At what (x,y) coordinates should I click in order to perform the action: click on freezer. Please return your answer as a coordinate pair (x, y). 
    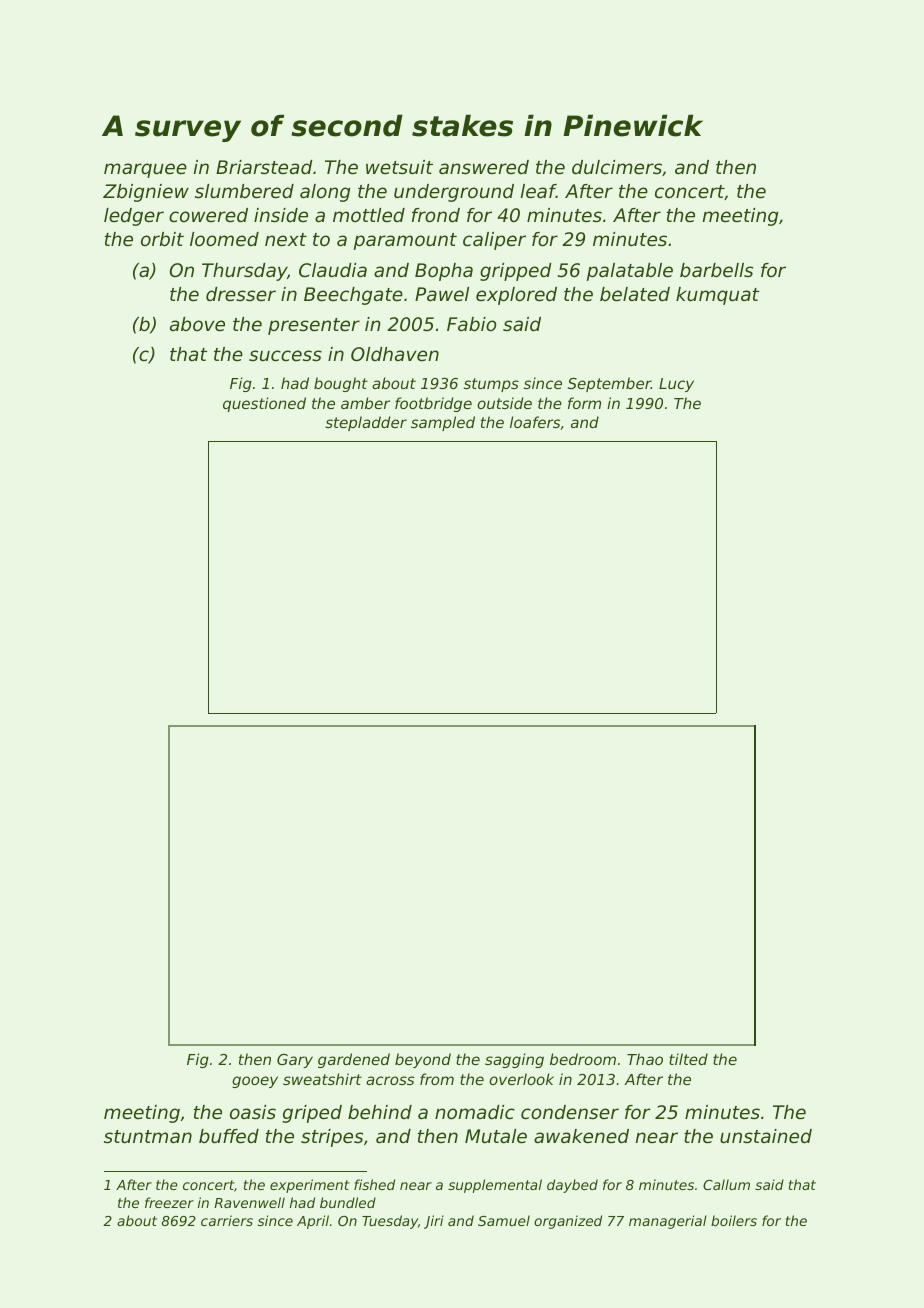
    Looking at the image, I should click on (169, 1202).
